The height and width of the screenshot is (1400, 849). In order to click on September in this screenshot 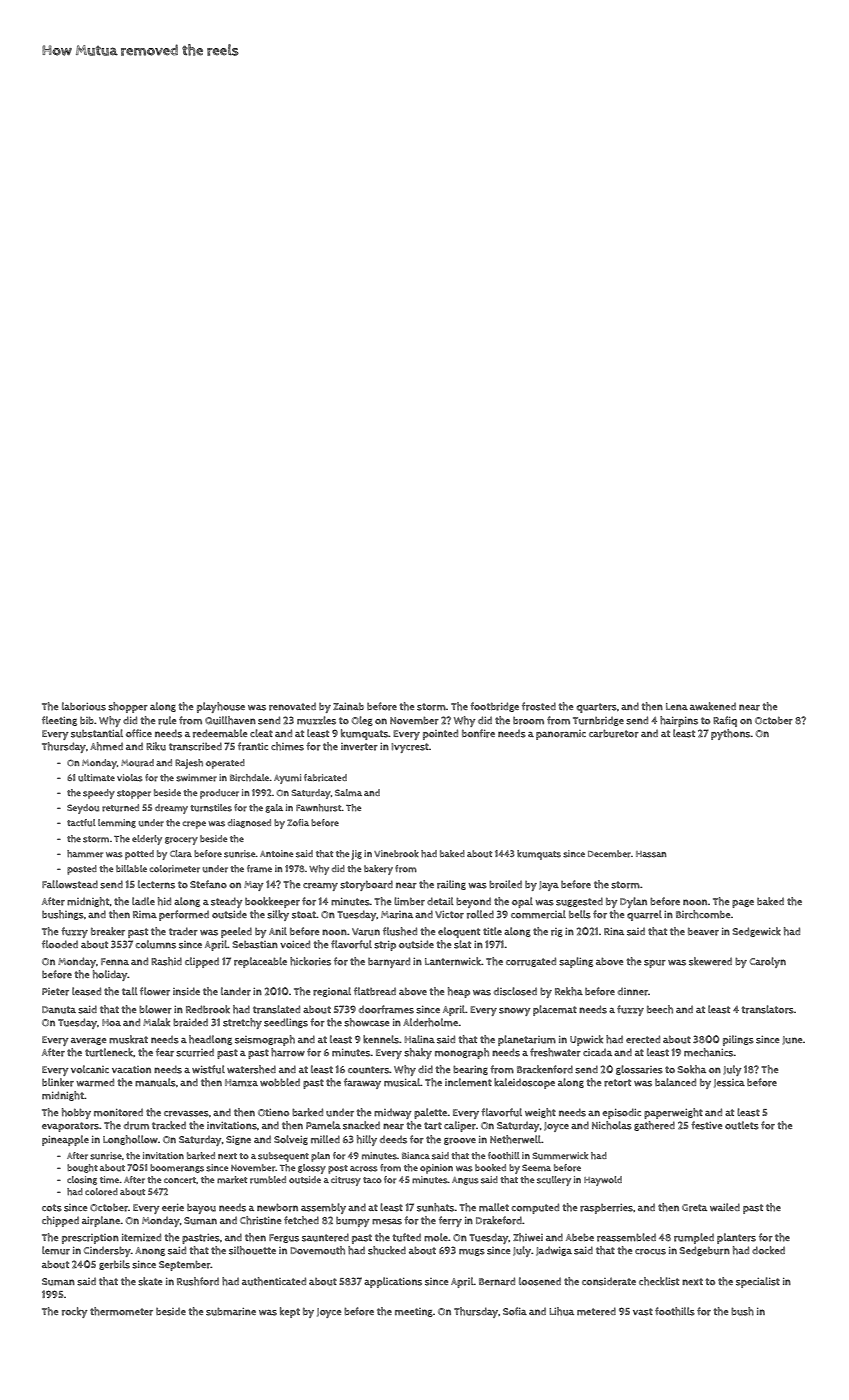, I will do `click(185, 1265)`.
